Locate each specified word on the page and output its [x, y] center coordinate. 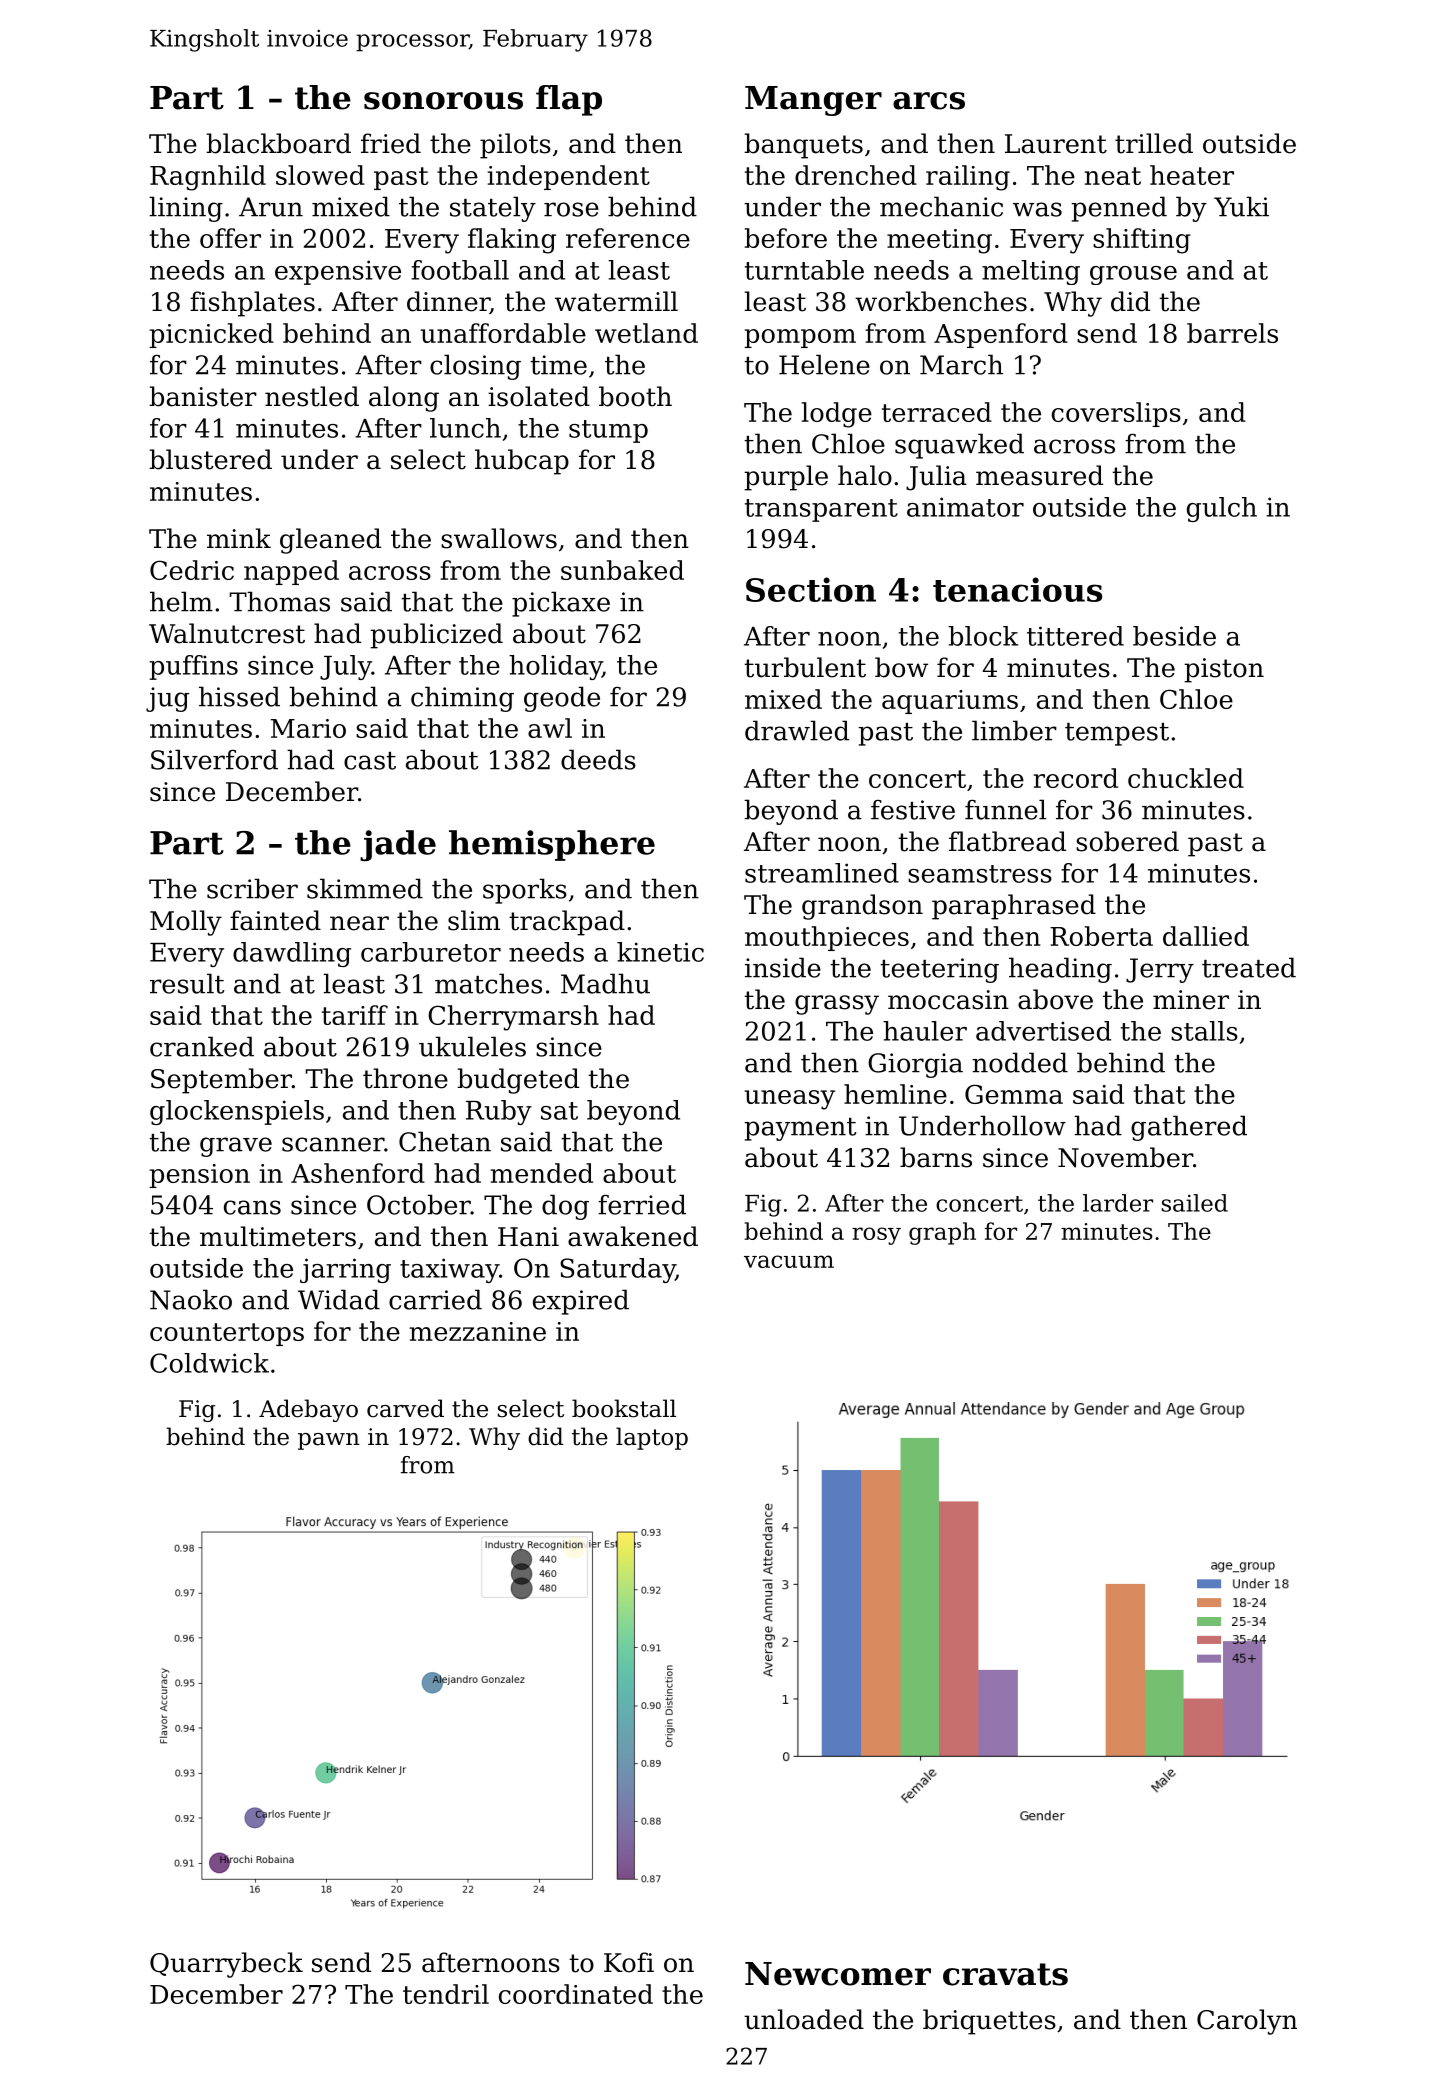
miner [1191, 1000]
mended [542, 1173]
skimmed [365, 888]
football [460, 270]
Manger [813, 101]
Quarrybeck [226, 1965]
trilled [1154, 143]
